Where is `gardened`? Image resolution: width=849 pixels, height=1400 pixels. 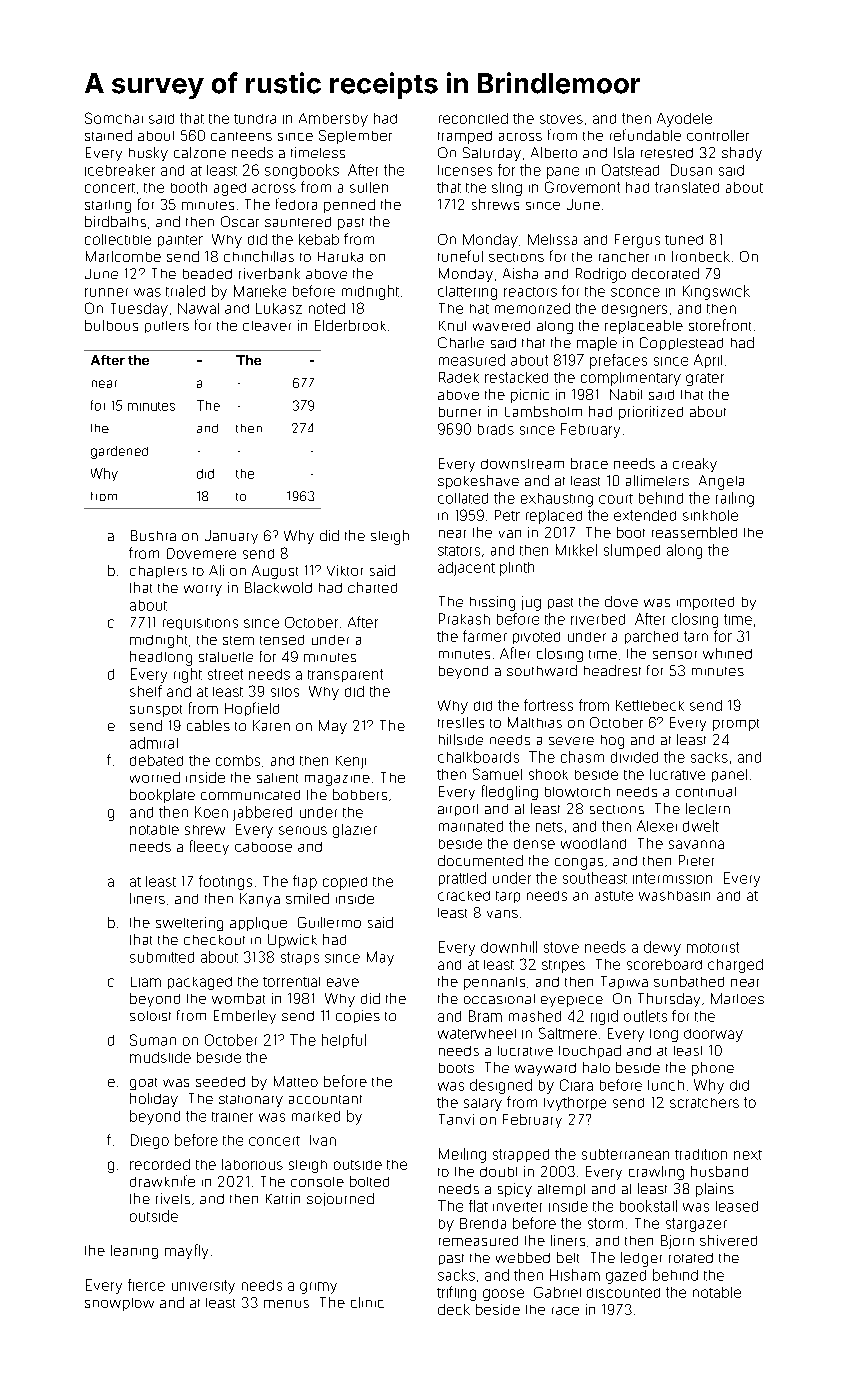 gardened is located at coordinates (119, 452).
